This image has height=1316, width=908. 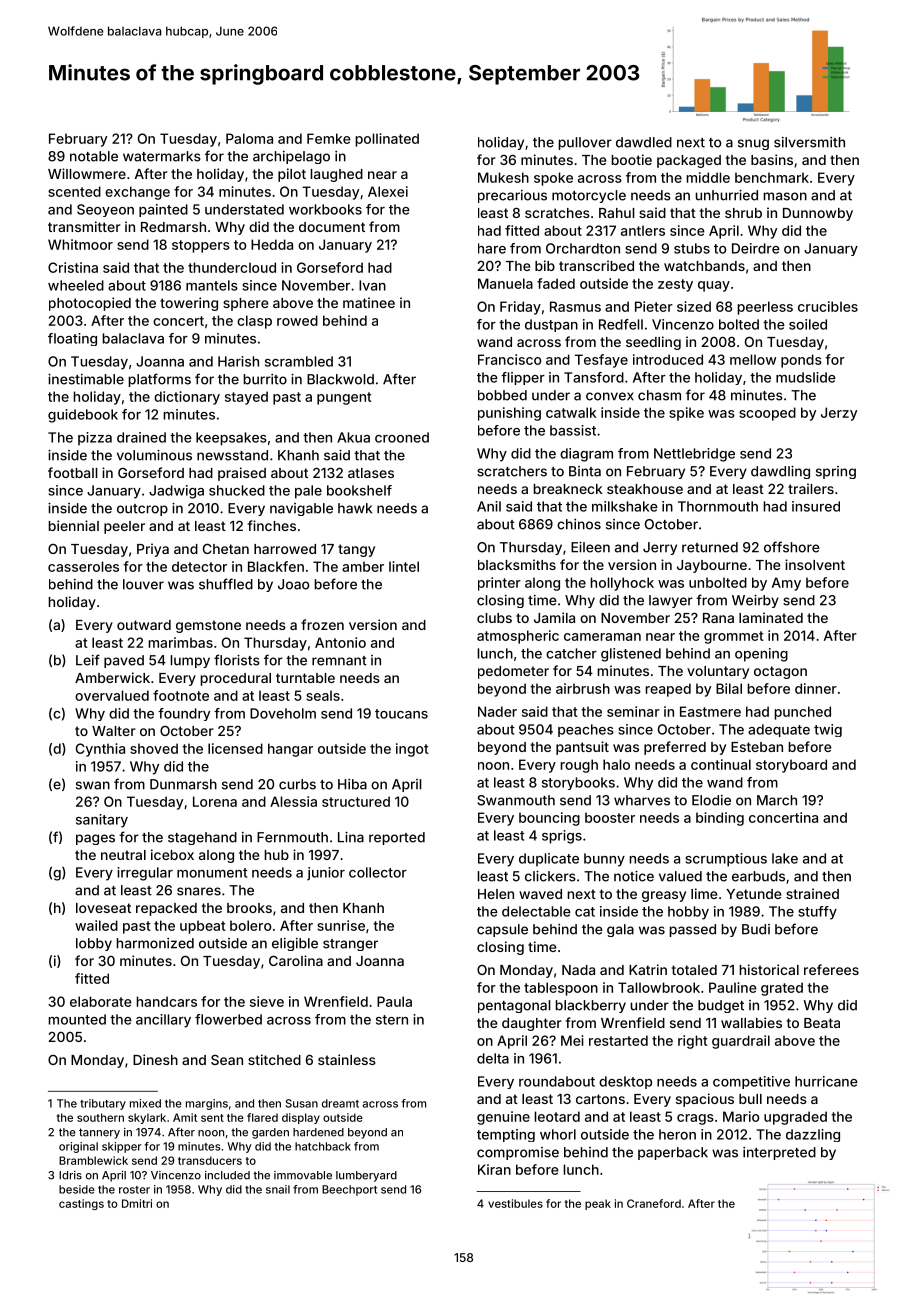 I want to click on crucibles, so click(x=828, y=306).
